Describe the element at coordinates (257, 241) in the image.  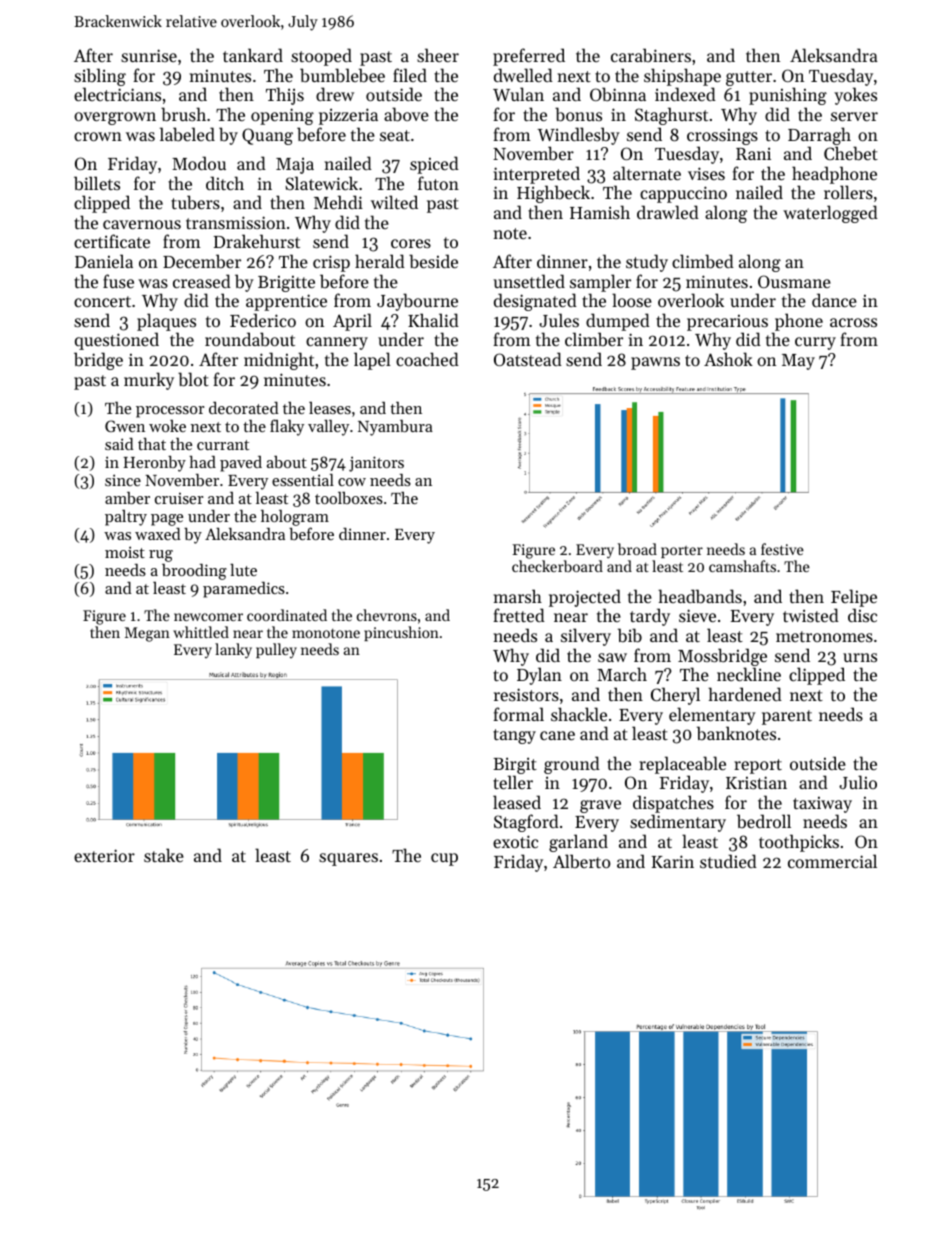
I see `Drakehurst` at that location.
